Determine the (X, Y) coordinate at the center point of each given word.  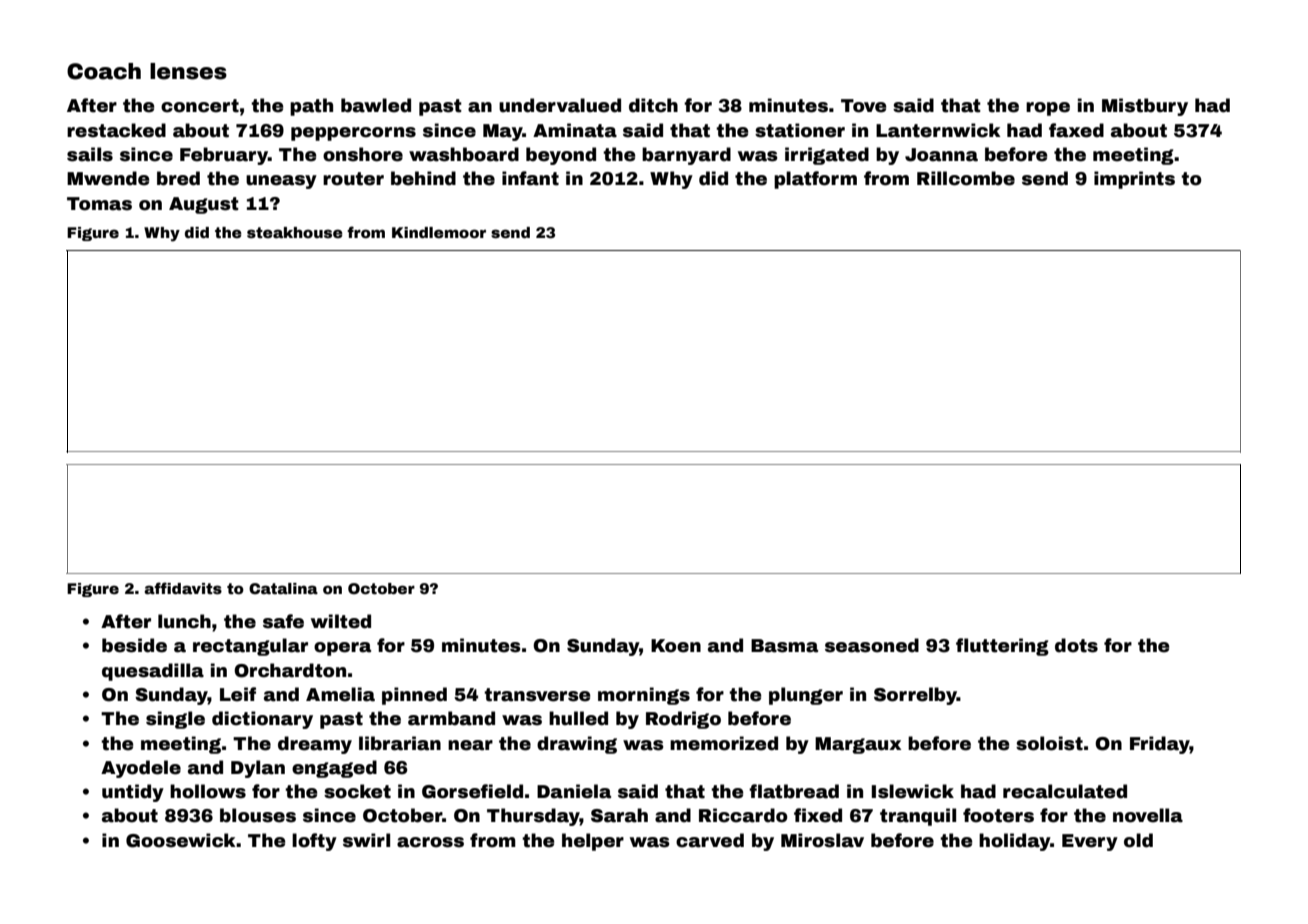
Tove (864, 106)
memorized (724, 743)
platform (815, 180)
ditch (653, 105)
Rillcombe (966, 178)
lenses (188, 71)
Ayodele (141, 769)
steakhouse (295, 232)
